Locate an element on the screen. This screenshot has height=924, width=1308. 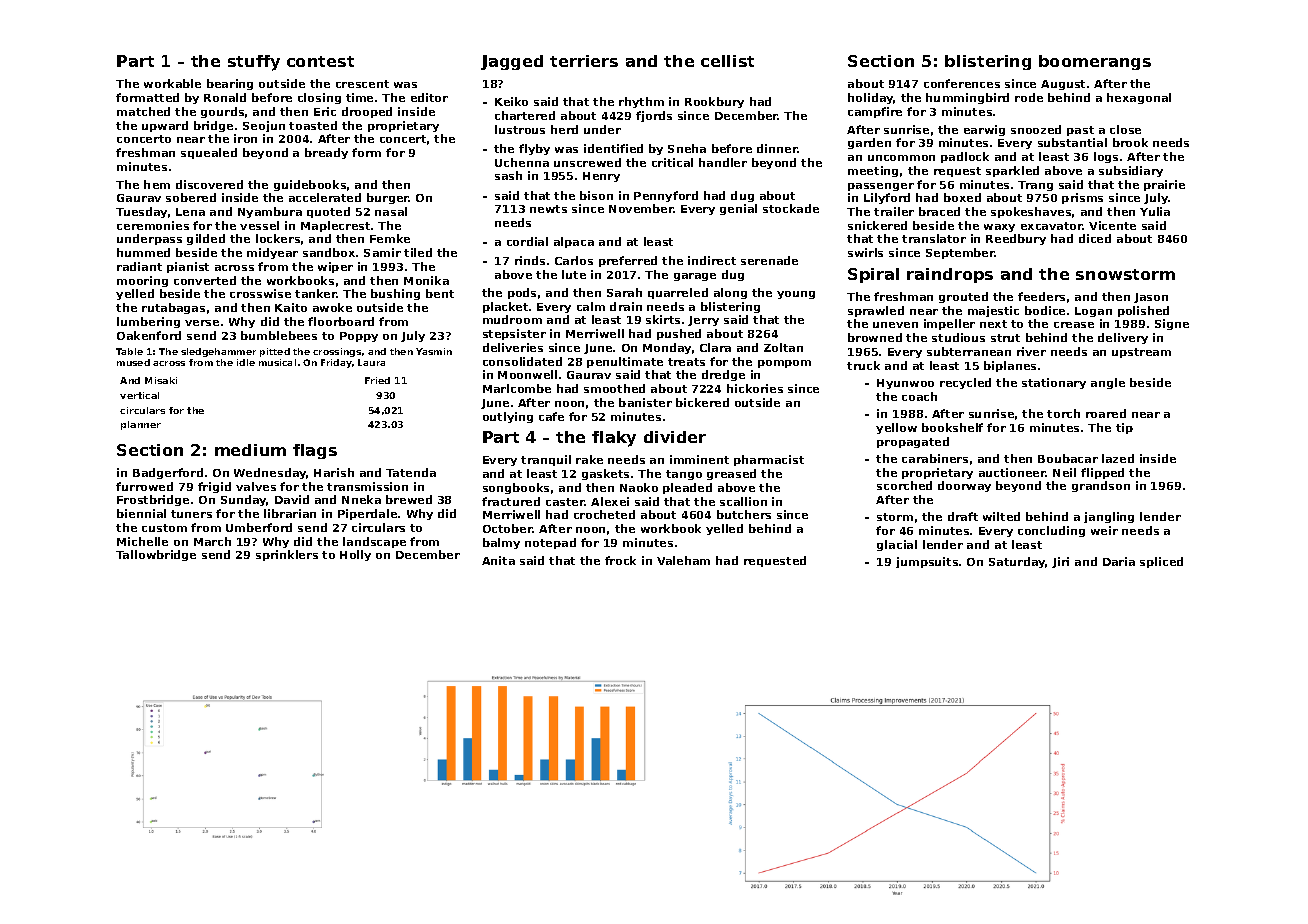
Valeham is located at coordinates (683, 560).
